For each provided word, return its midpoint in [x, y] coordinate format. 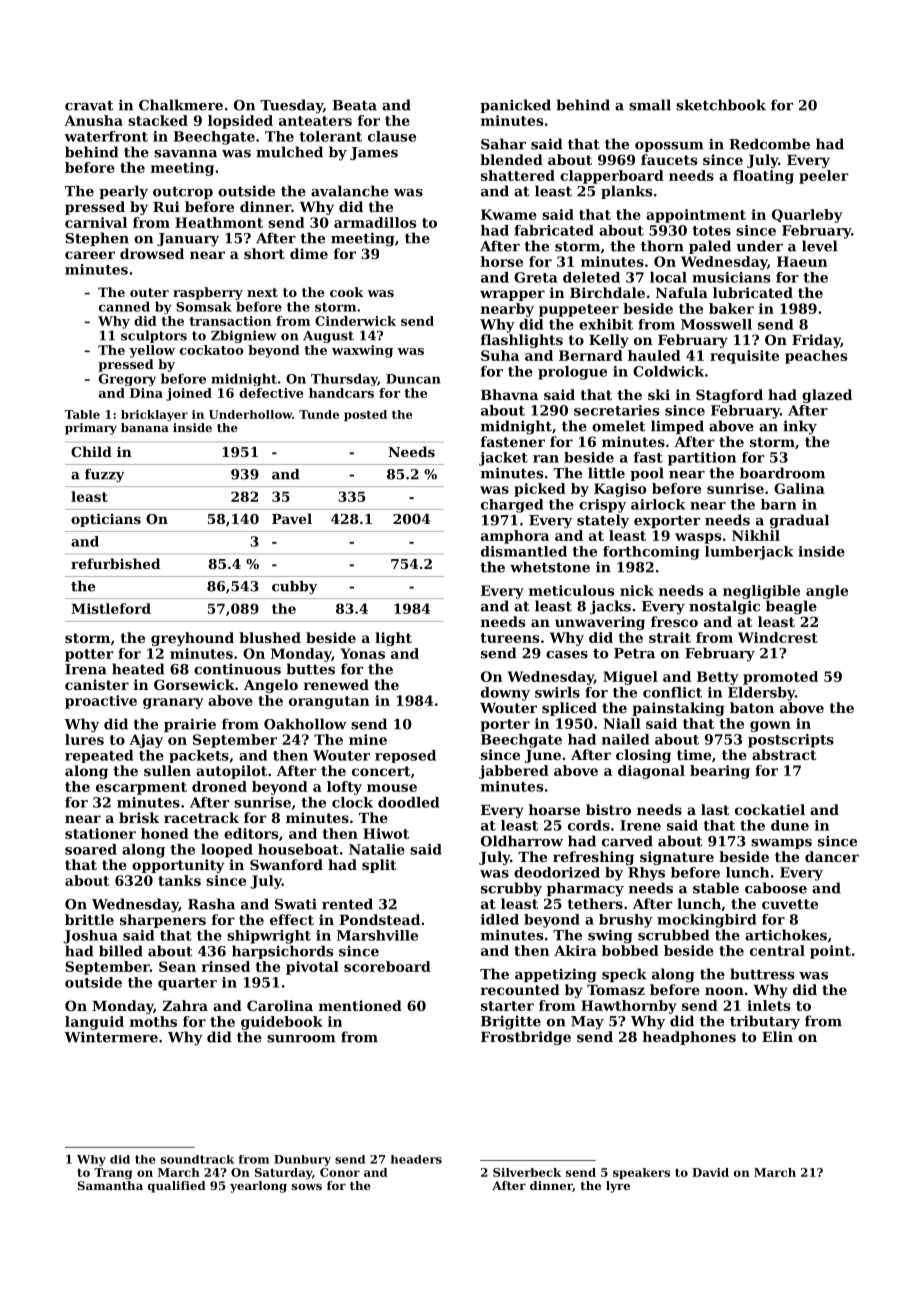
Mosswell [716, 324]
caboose [776, 888]
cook [347, 292]
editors [251, 833]
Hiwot [386, 833]
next [262, 292]
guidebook [282, 1023]
